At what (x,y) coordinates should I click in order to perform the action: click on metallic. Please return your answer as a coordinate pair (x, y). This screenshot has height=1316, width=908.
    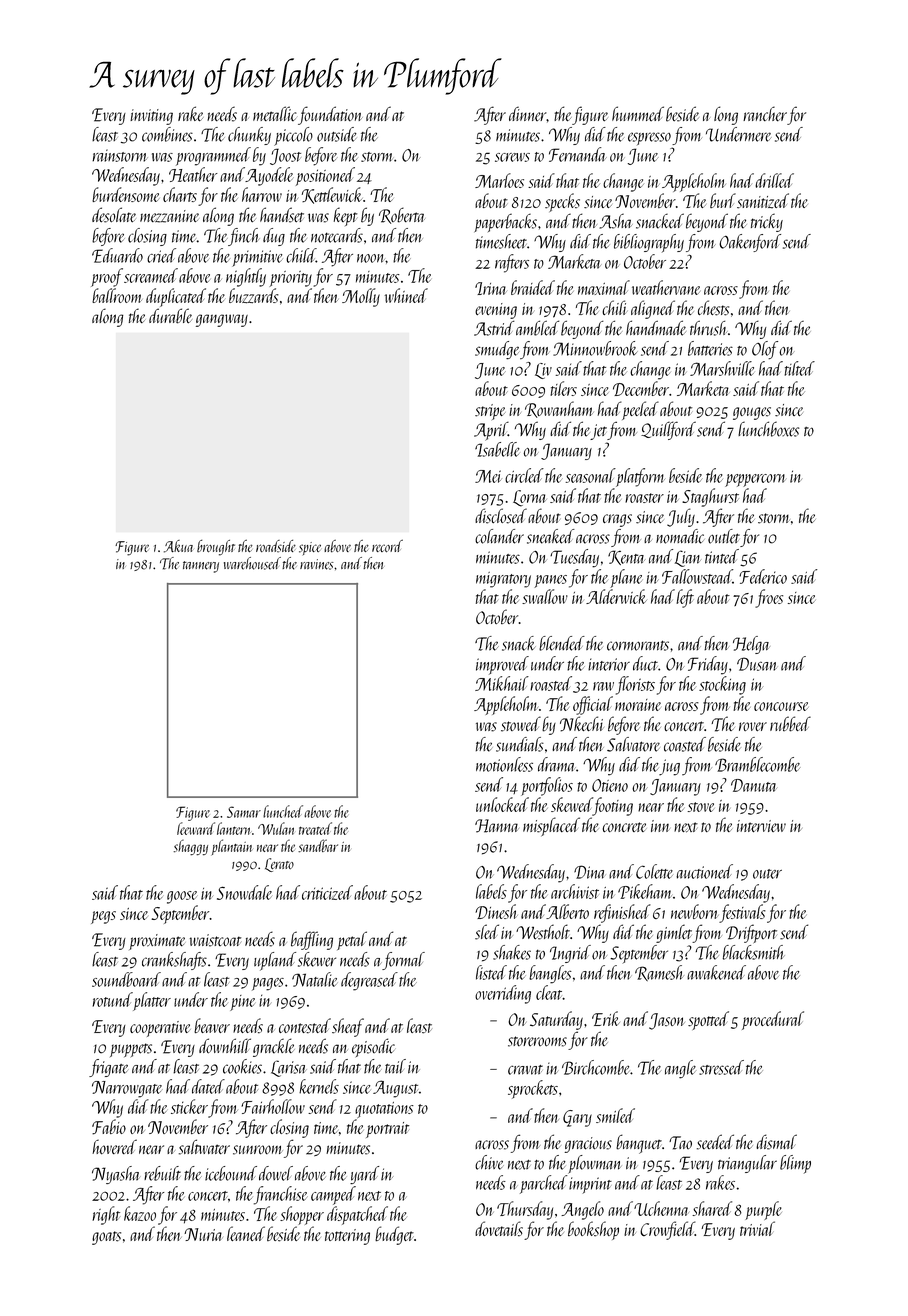
    Looking at the image, I should click on (275, 113).
